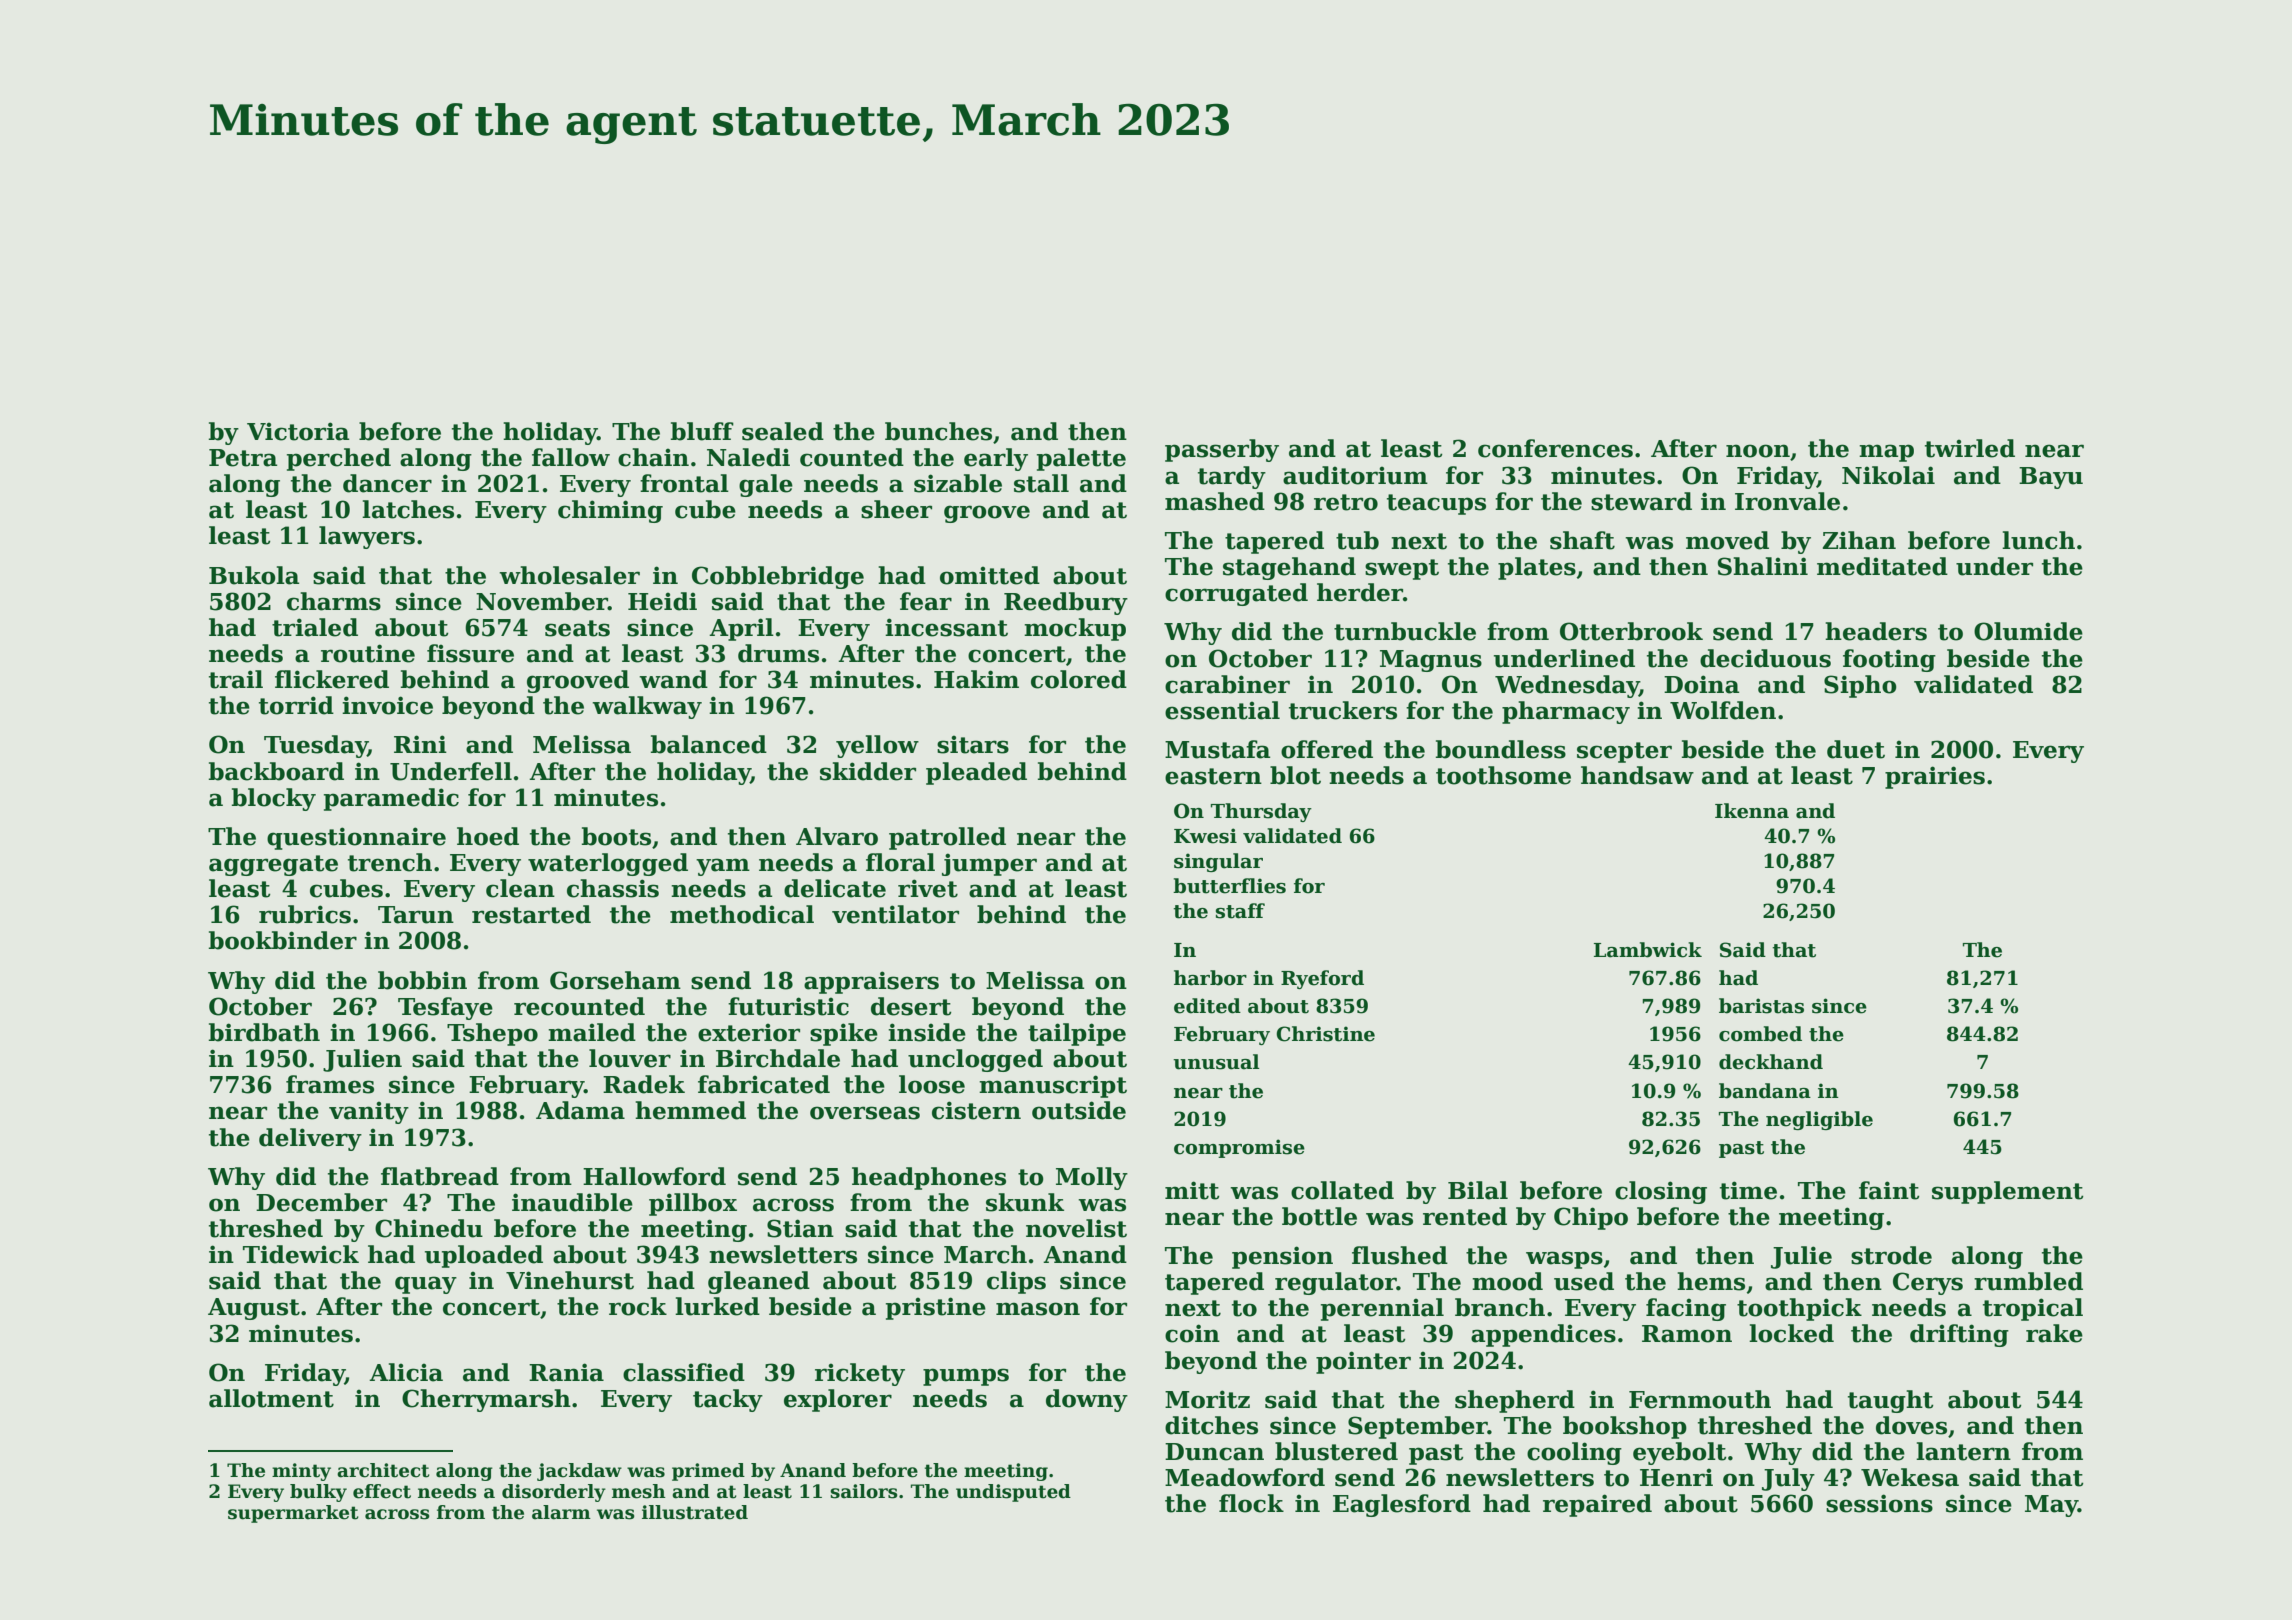 This screenshot has height=1620, width=2292. Describe the element at coordinates (1382, 1309) in the screenshot. I see `perennial` at that location.
